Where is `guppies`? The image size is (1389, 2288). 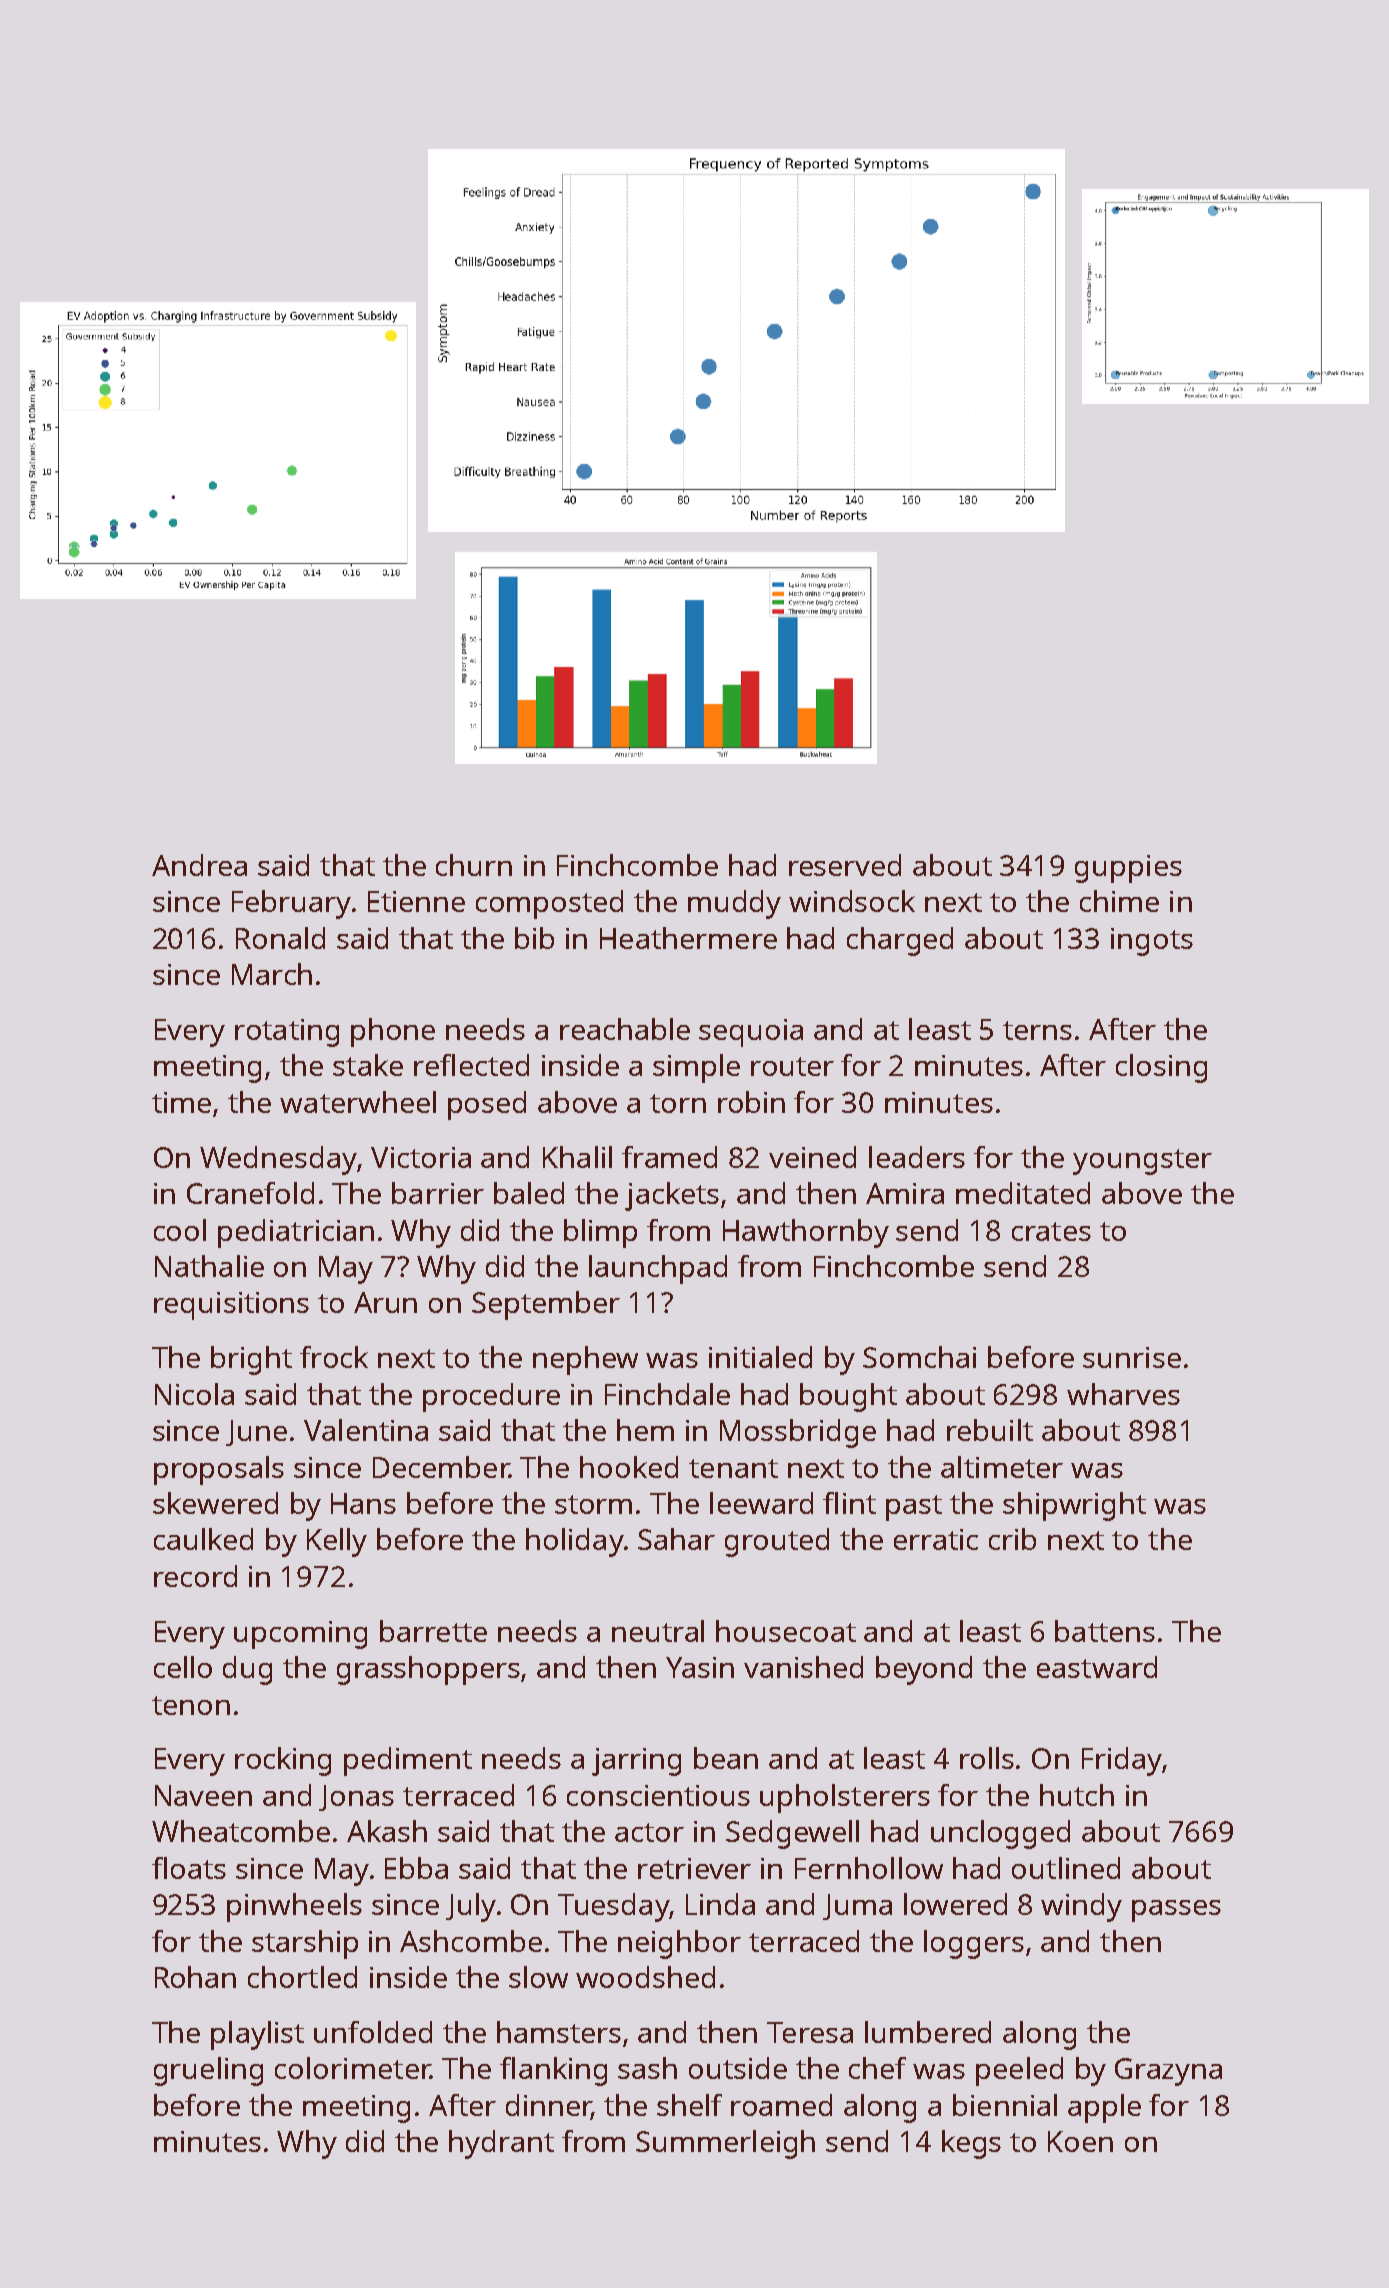 guppies is located at coordinates (1128, 869).
